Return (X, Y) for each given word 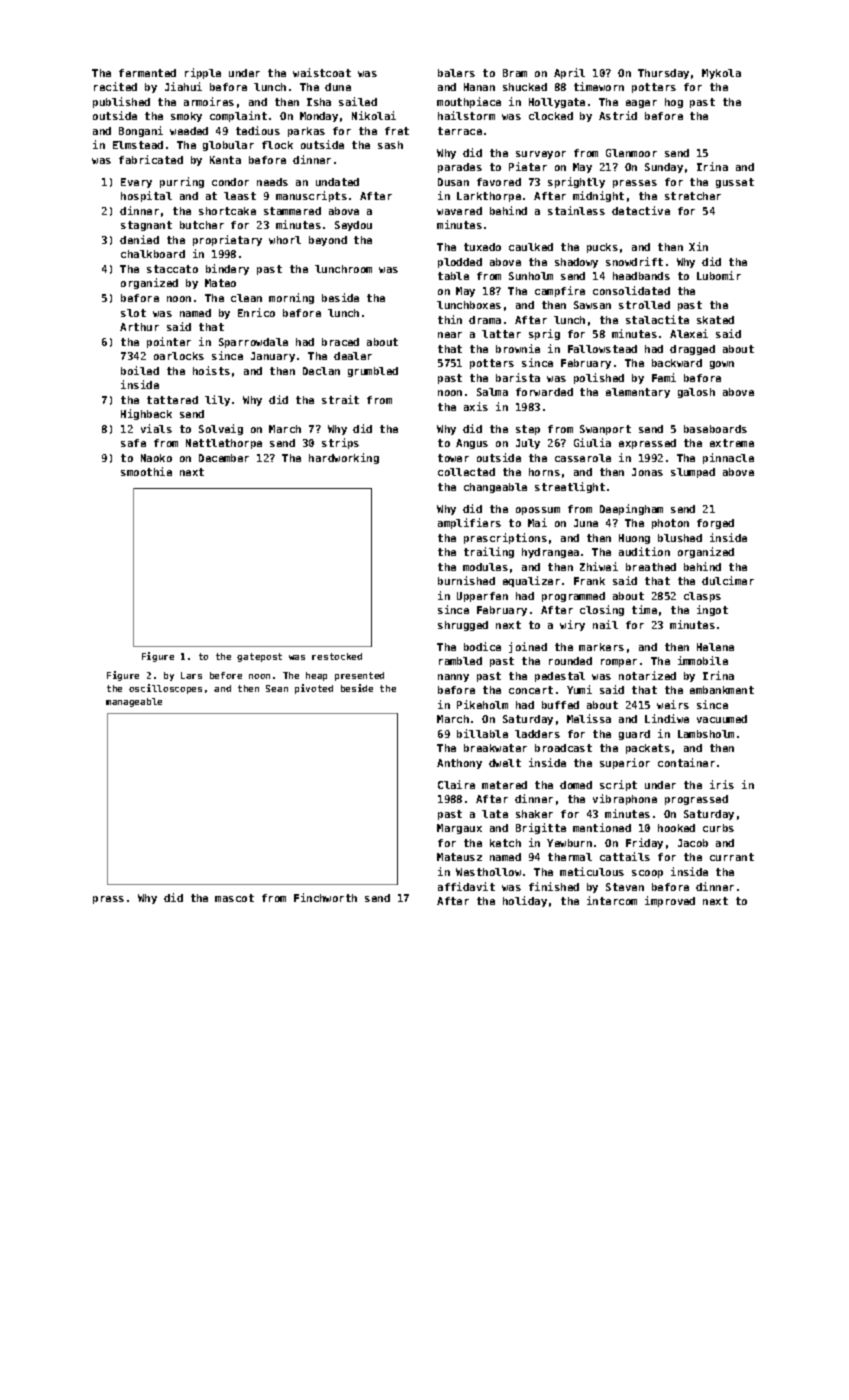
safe (133, 443)
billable (482, 733)
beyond (328, 241)
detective (641, 210)
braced (340, 342)
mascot (234, 898)
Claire (456, 784)
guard (634, 735)
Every (136, 183)
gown (722, 365)
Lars (191, 675)
